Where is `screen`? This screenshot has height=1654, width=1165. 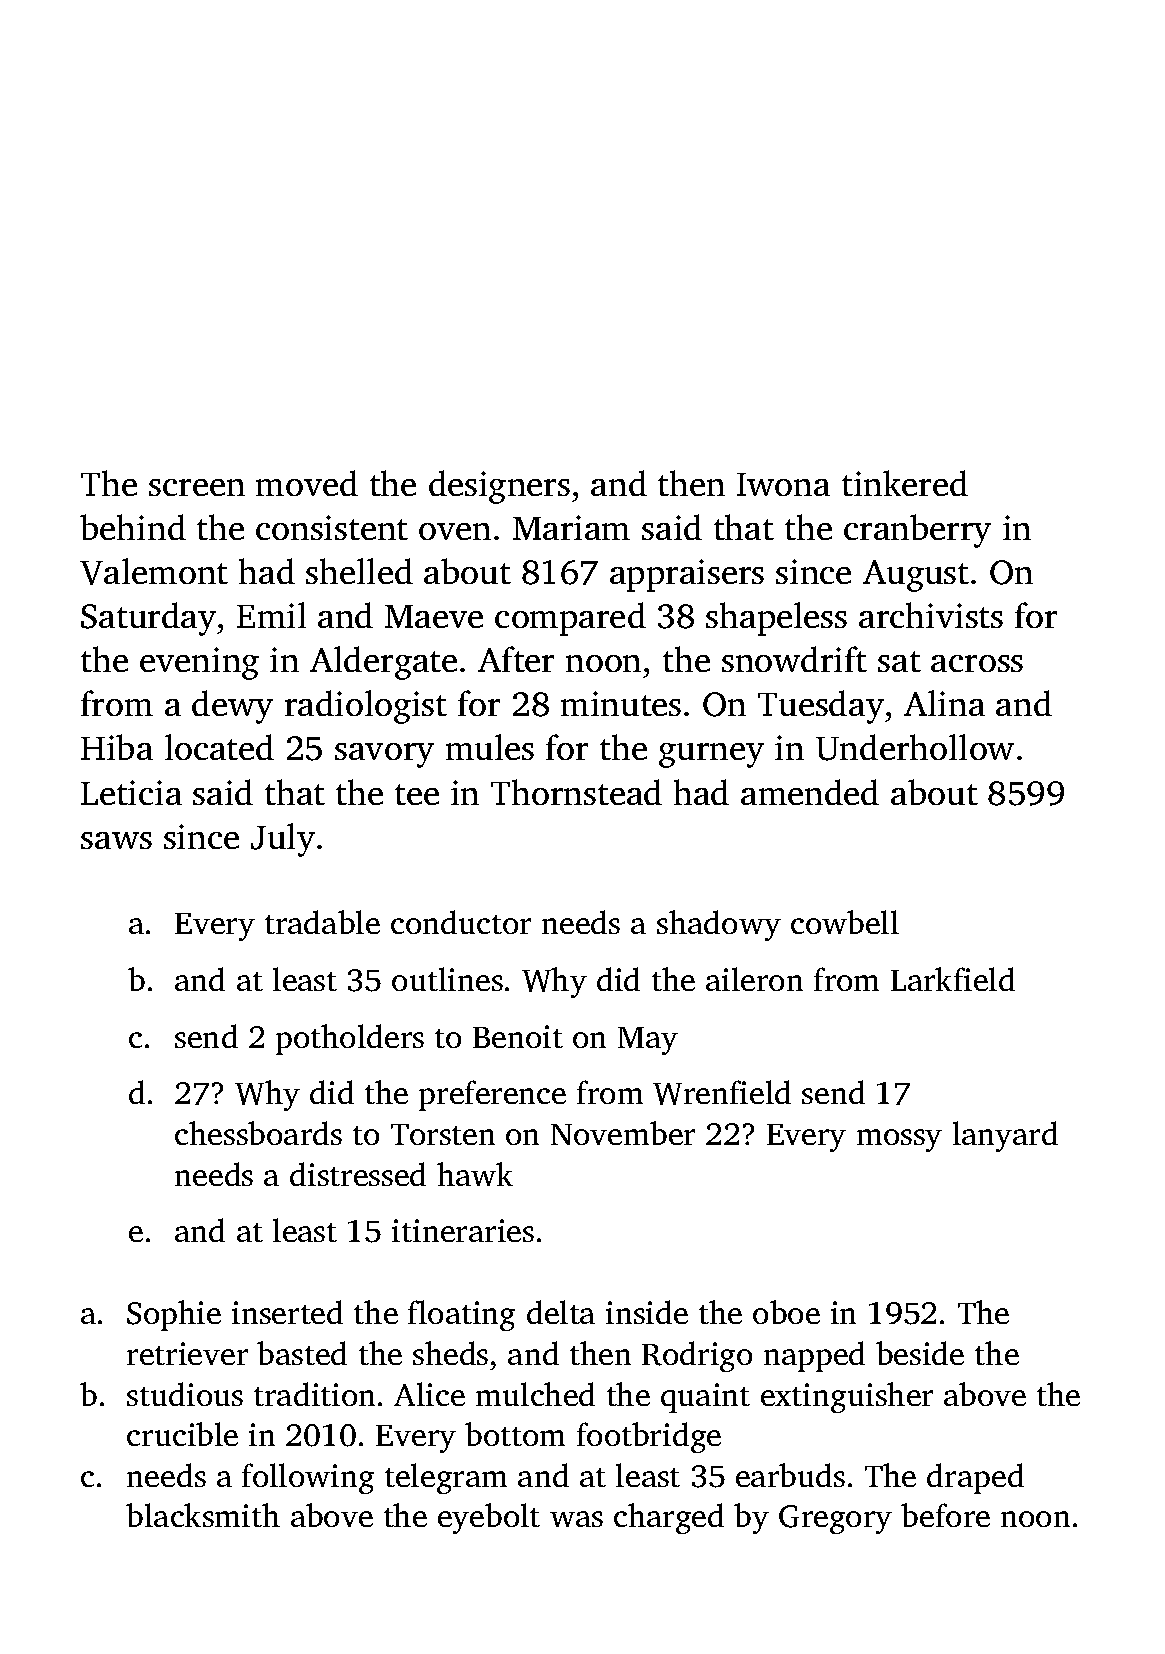 screen is located at coordinates (197, 487).
